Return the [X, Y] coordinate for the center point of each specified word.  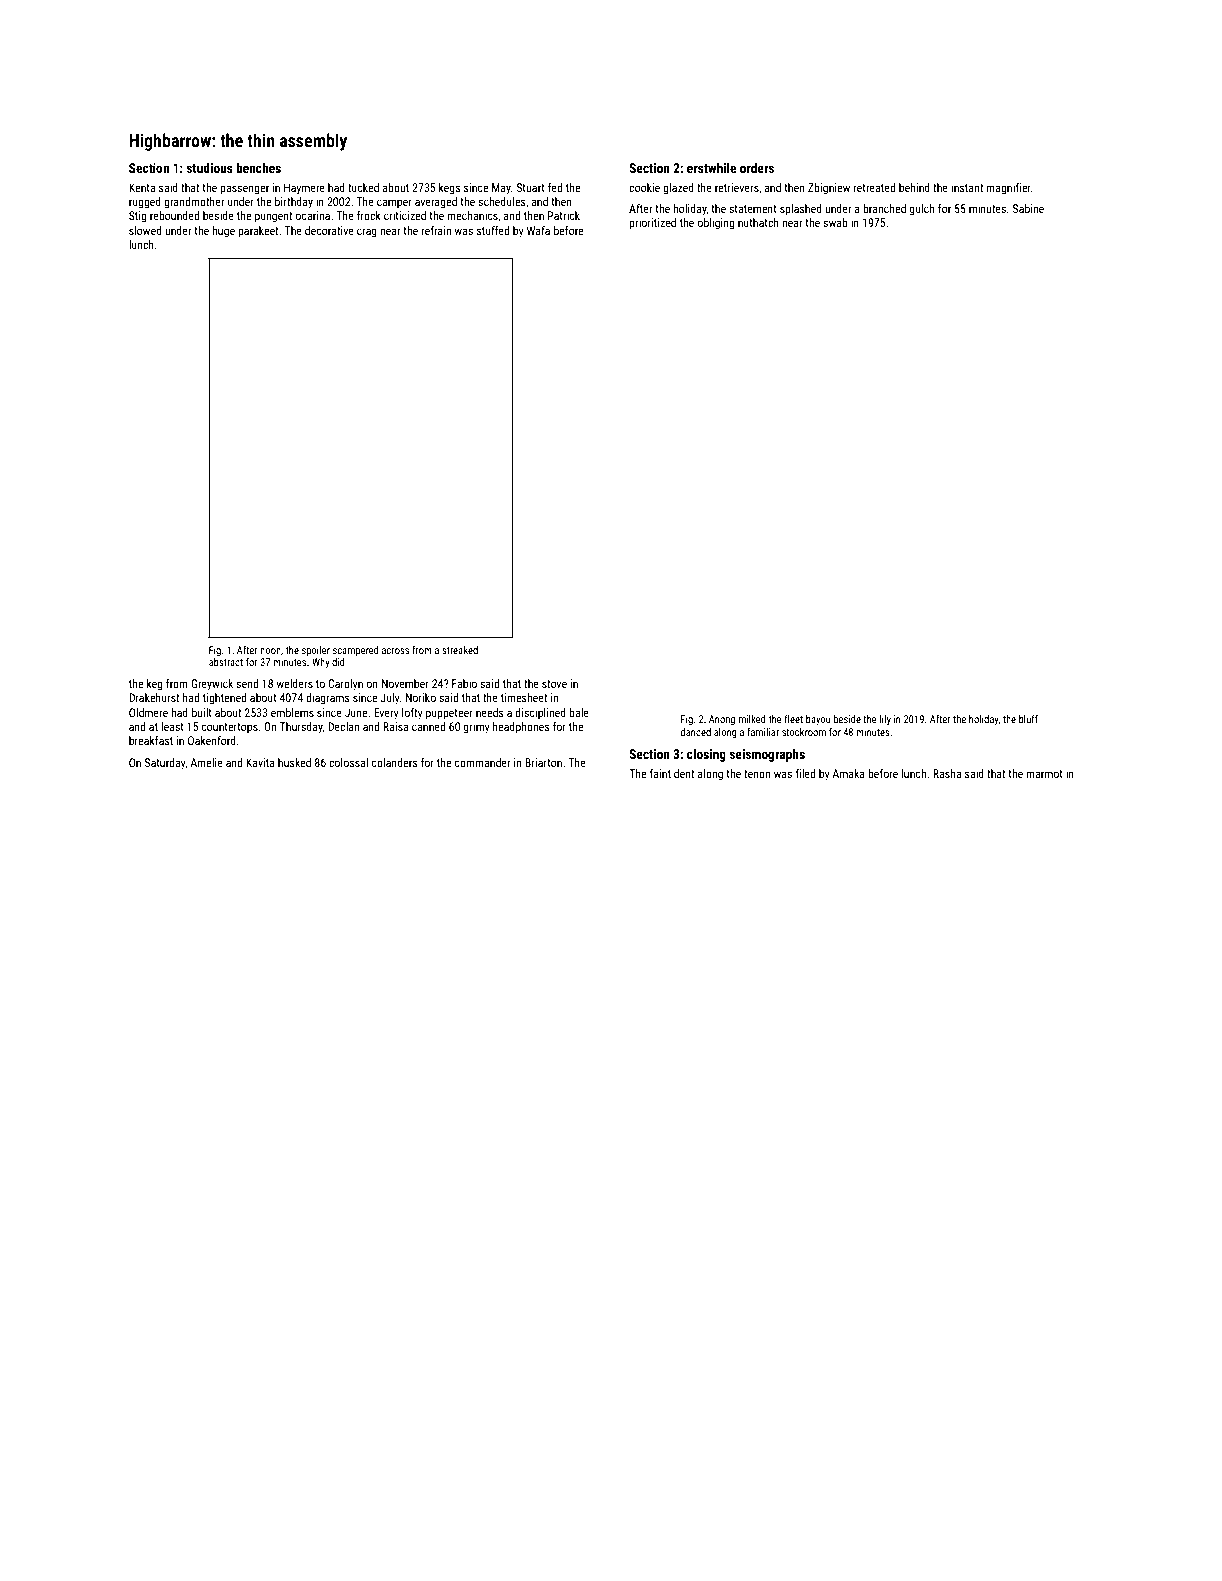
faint [660, 773]
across [395, 651]
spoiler [316, 651]
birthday [294, 203]
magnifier [1008, 189]
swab [835, 222]
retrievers [737, 187]
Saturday [165, 764]
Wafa [538, 230]
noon [270, 651]
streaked [460, 650]
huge [223, 232]
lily [885, 720]
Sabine [1028, 208]
